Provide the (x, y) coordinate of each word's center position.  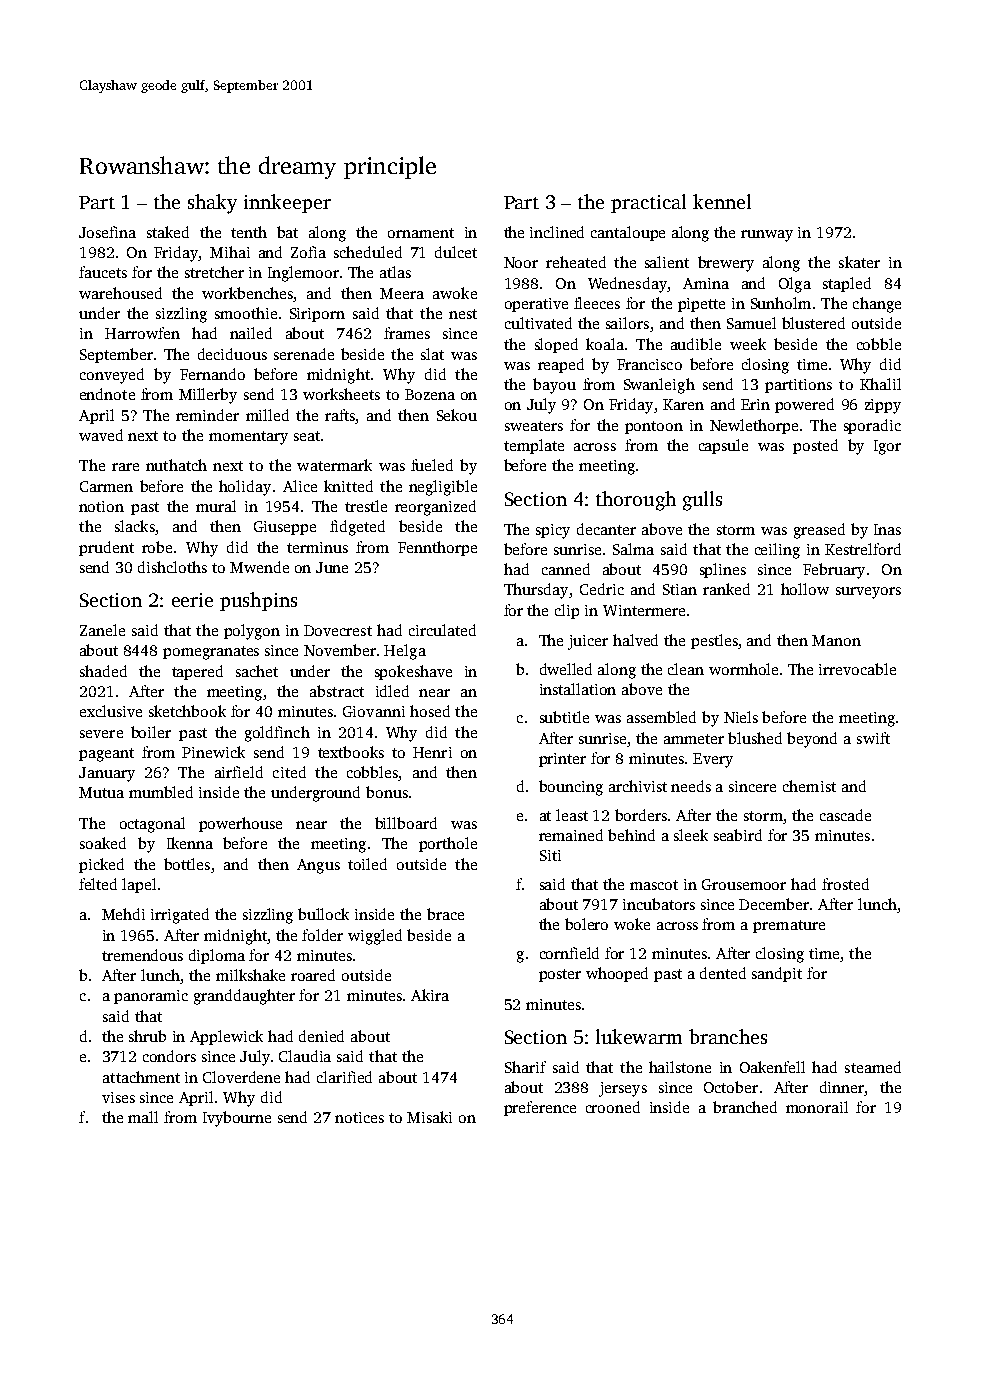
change (877, 305)
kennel (722, 201)
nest (463, 314)
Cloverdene (241, 1077)
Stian (680, 589)
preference (540, 1108)
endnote (107, 394)
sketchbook (187, 711)
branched (745, 1107)
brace (445, 914)
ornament (421, 233)
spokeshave (413, 672)
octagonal (152, 825)
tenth (249, 232)
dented (723, 973)
